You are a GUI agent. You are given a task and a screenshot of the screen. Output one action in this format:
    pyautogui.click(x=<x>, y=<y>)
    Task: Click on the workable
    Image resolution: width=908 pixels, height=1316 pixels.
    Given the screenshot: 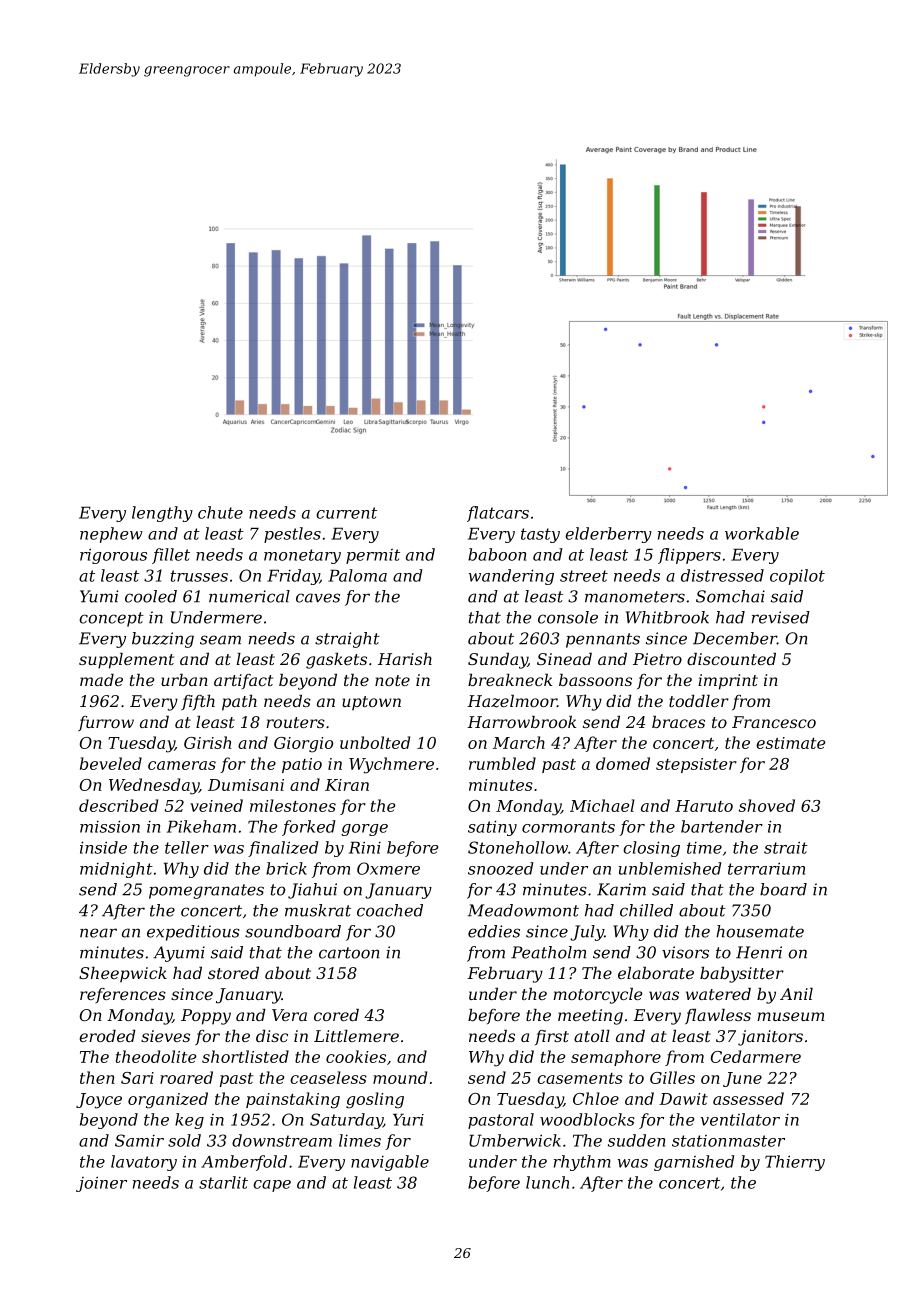 What is the action you would take?
    pyautogui.click(x=762, y=533)
